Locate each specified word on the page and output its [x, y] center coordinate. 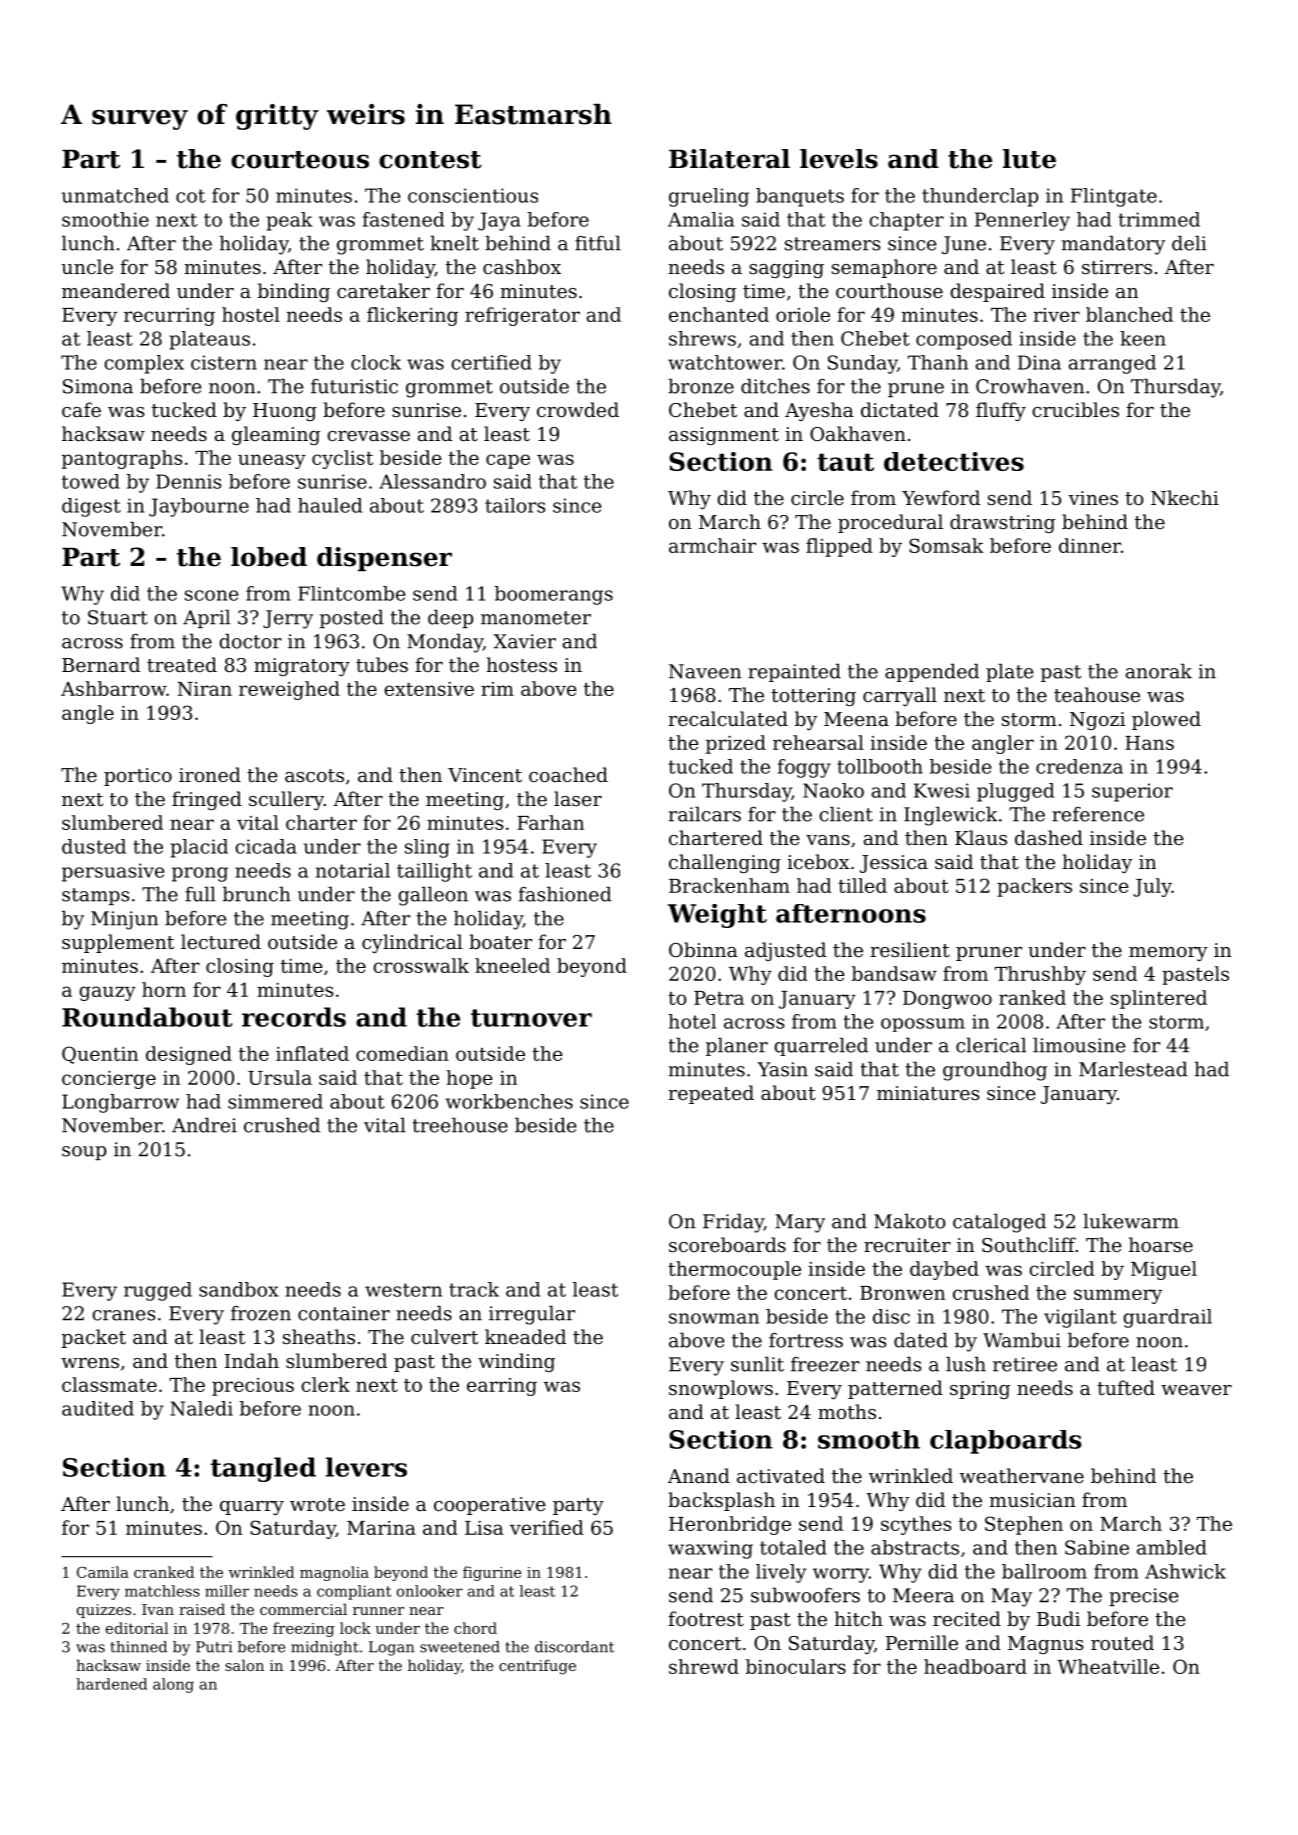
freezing [304, 1629]
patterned [895, 1389]
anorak [1159, 671]
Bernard [101, 664]
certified [491, 362]
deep [450, 618]
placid [199, 848]
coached [568, 774]
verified [547, 1527]
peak [289, 221]
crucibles [1075, 409]
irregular [532, 1315]
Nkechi [1185, 498]
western [403, 1290]
